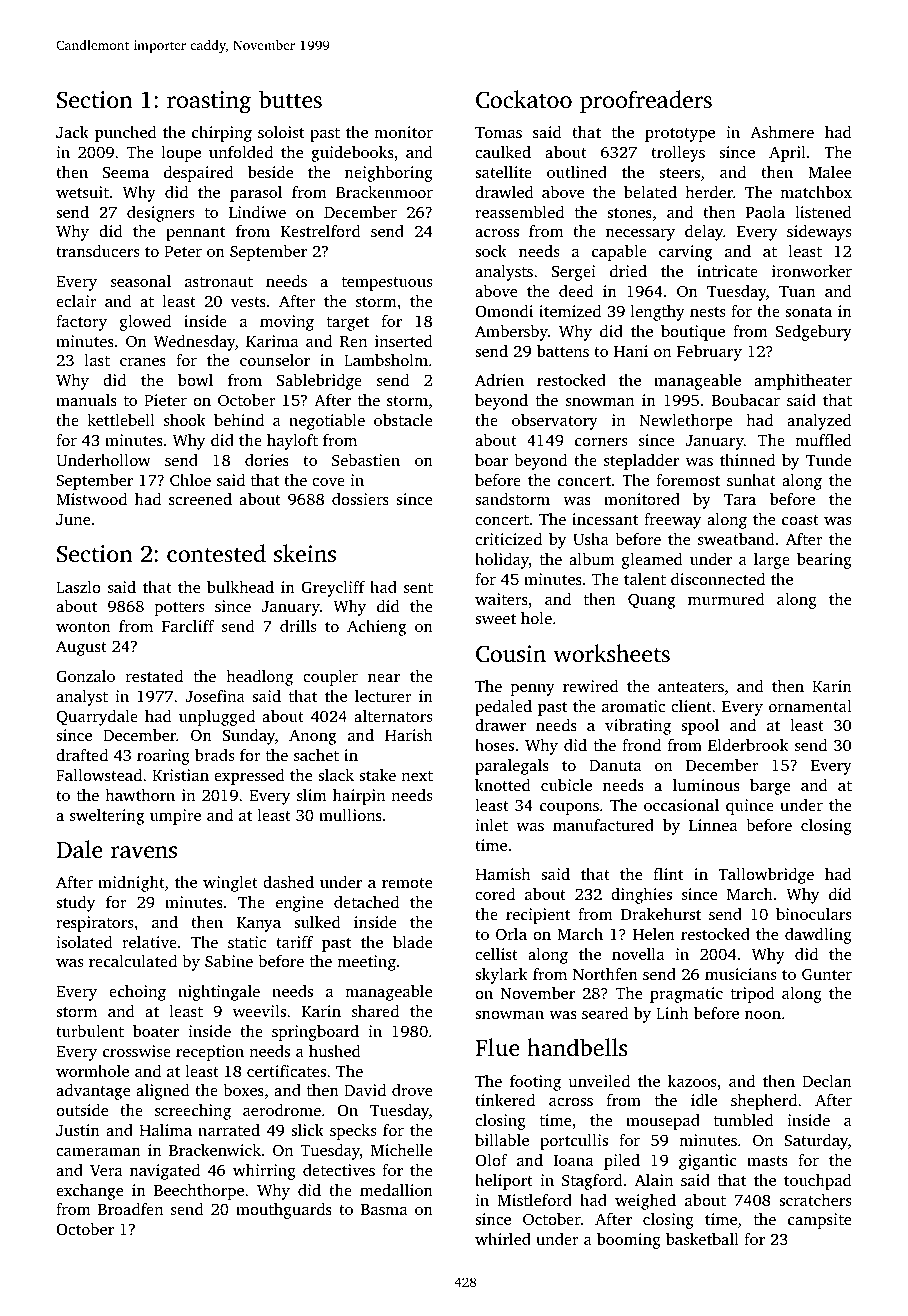 The height and width of the screenshot is (1316, 908). What do you see at coordinates (814, 333) in the screenshot?
I see `Sedgebury` at bounding box center [814, 333].
